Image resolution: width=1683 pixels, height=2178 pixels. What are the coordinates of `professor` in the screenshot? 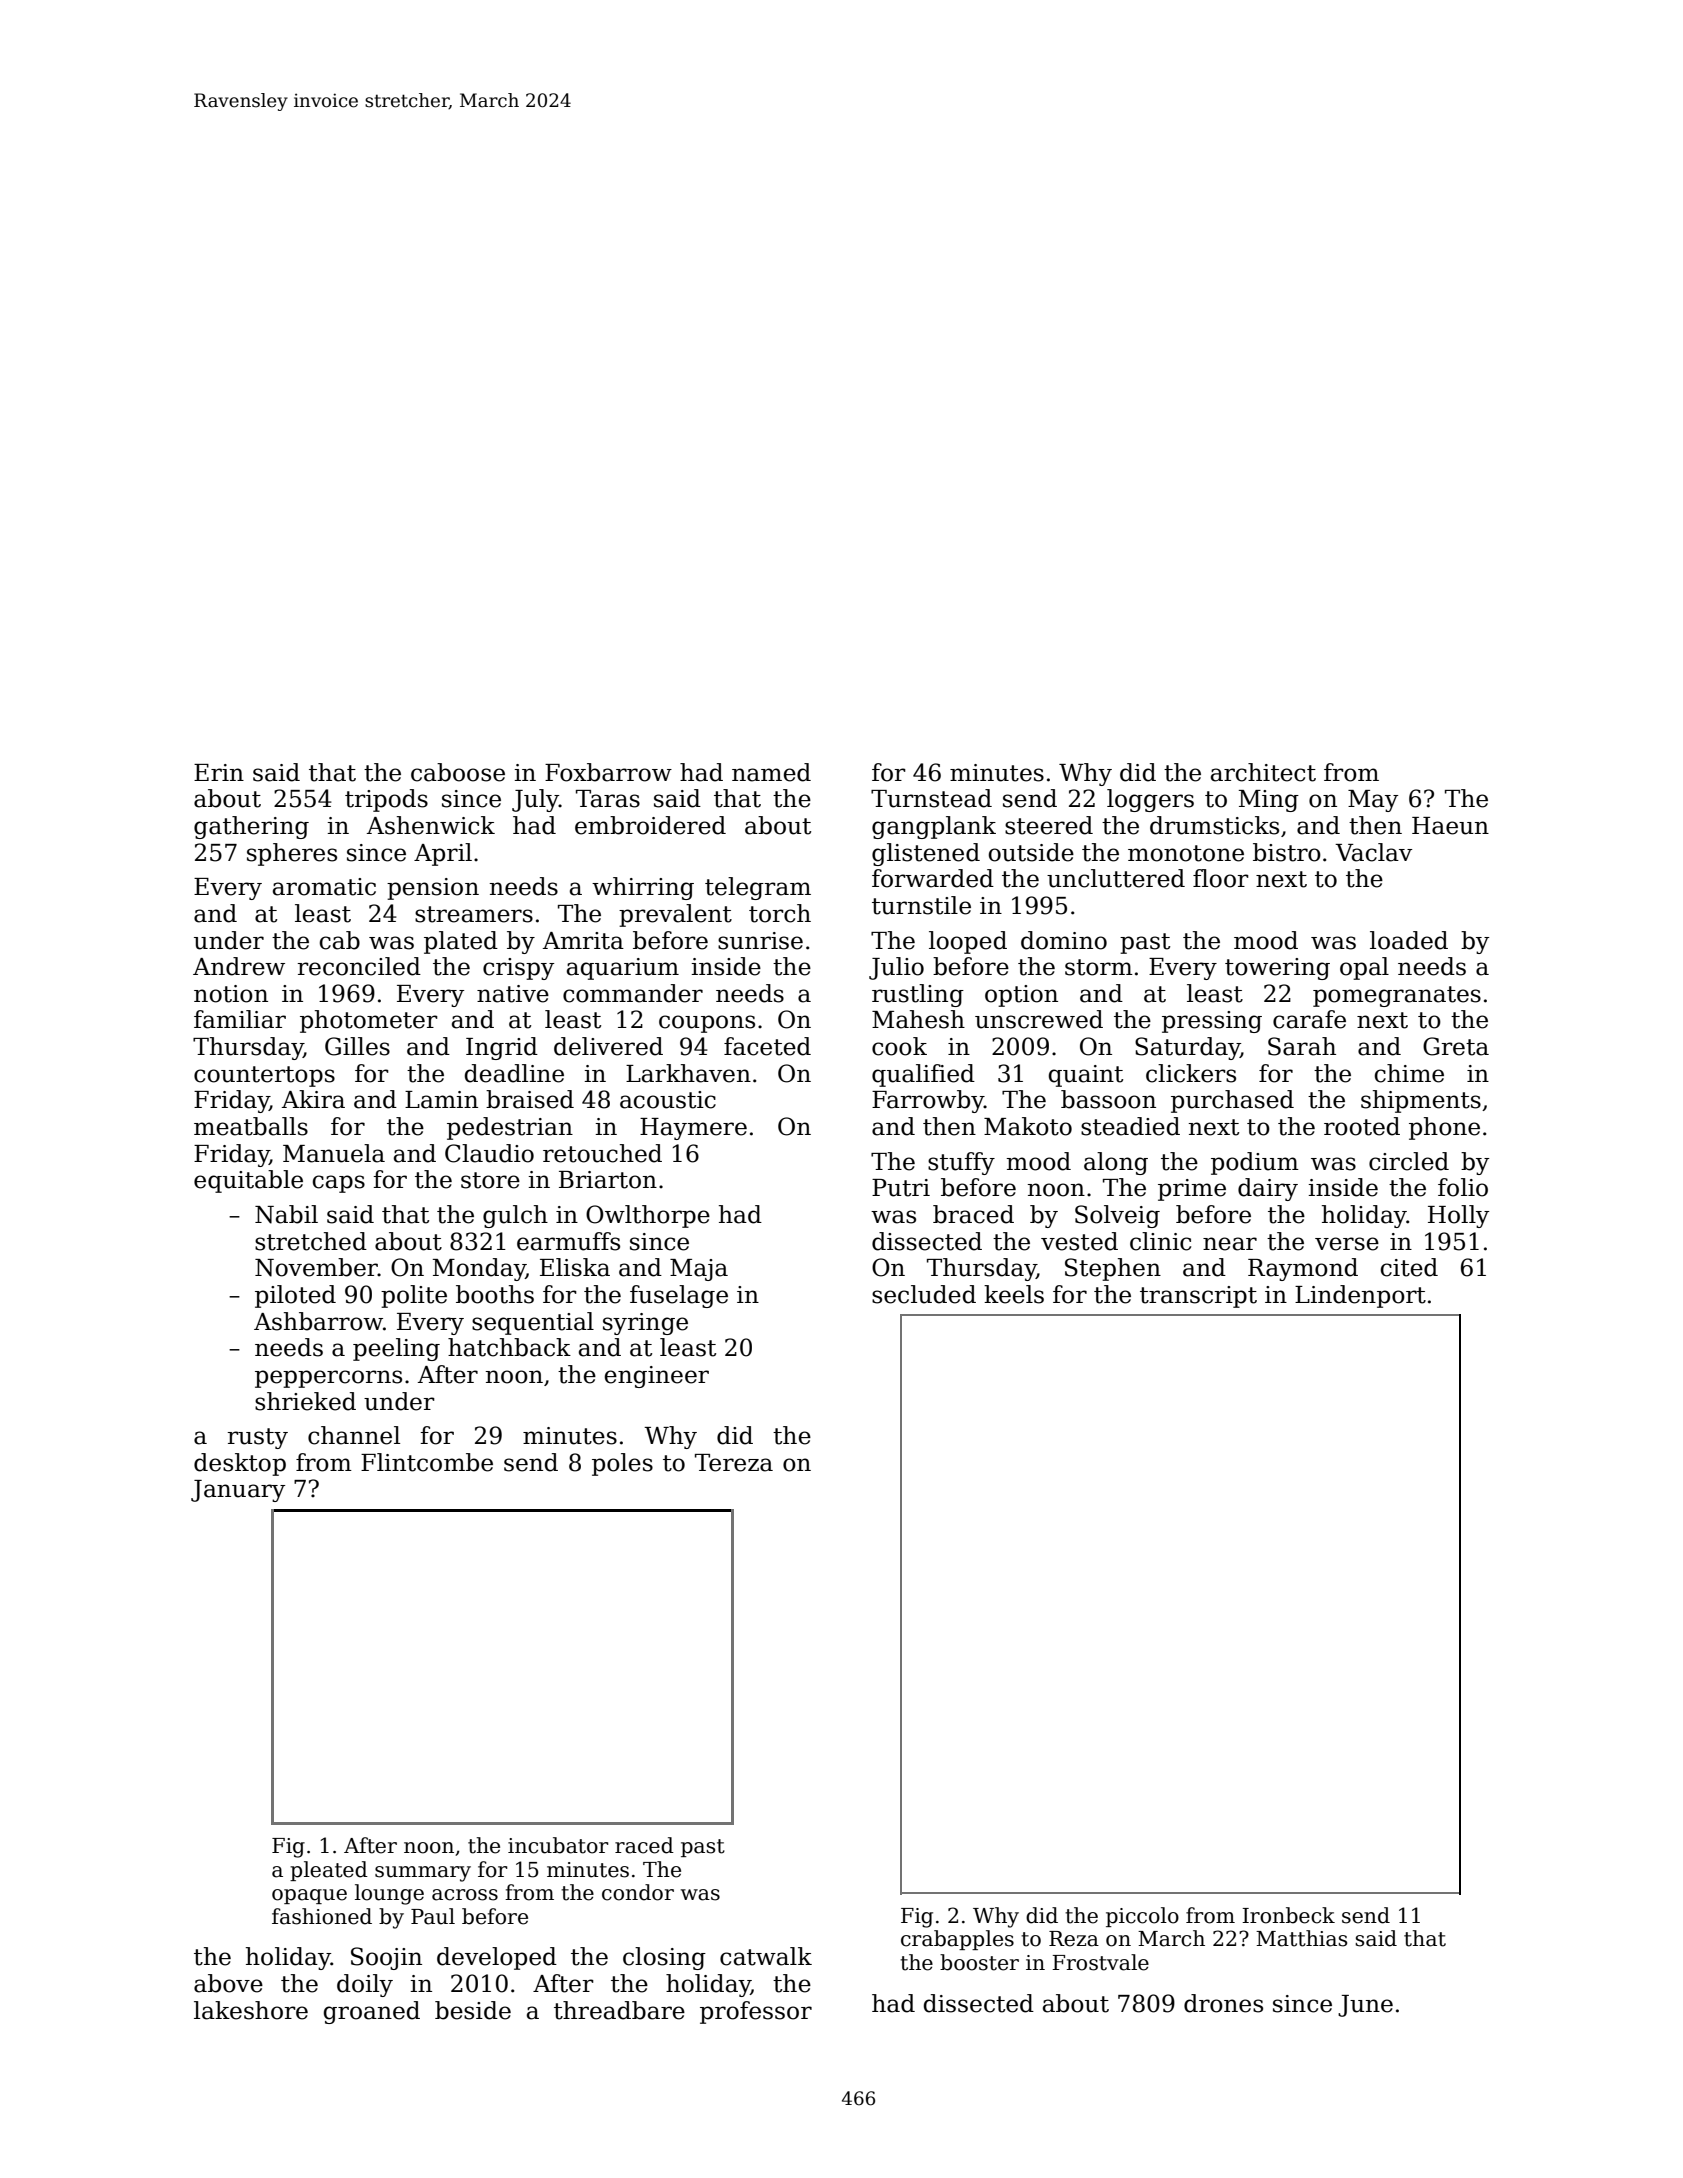 It's located at (756, 2012).
